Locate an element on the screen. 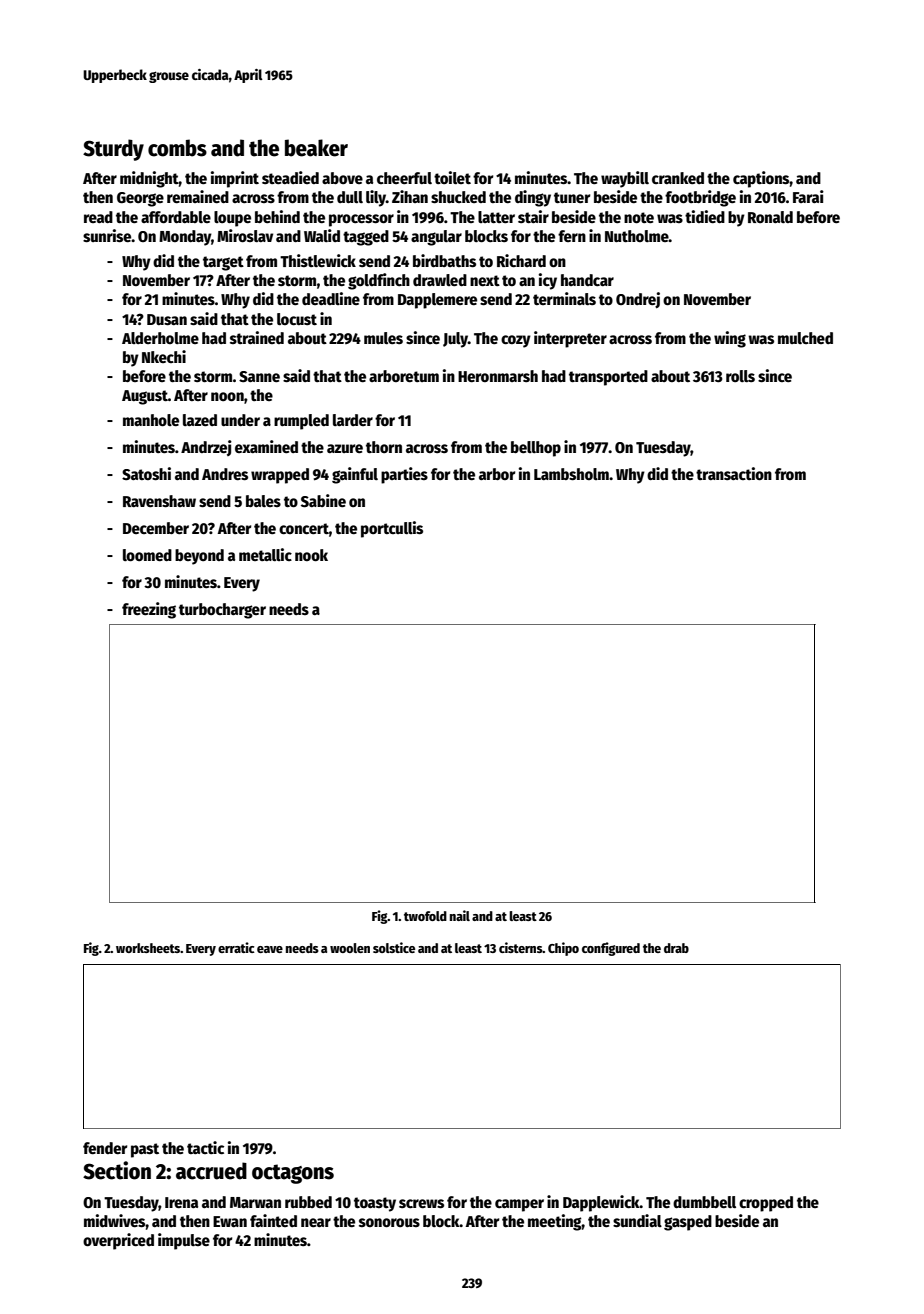  beaker is located at coordinates (316, 148).
